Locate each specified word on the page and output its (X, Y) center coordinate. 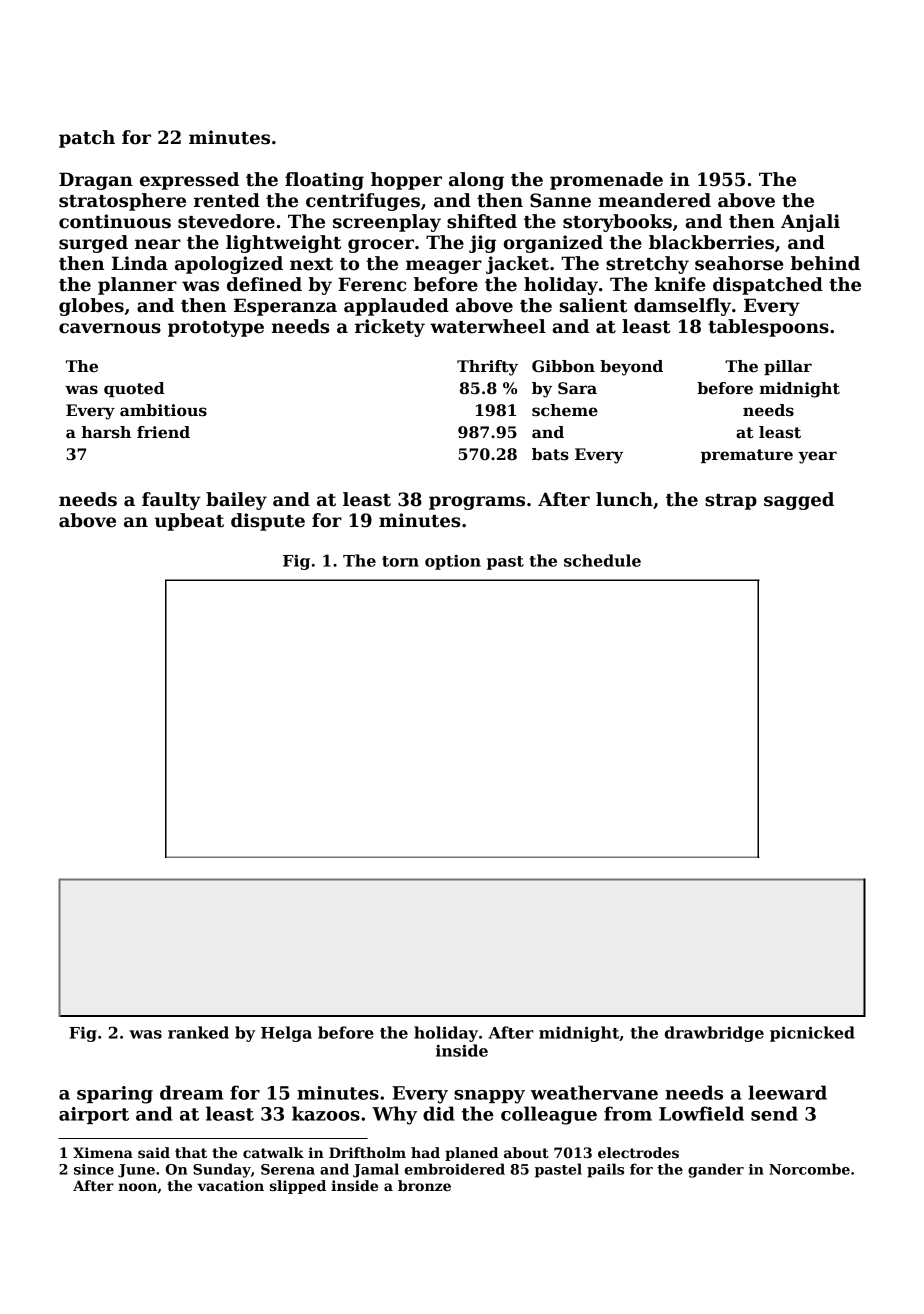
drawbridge (714, 1034)
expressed (189, 181)
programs (477, 503)
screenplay (387, 223)
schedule (602, 560)
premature (747, 456)
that (191, 1152)
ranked (198, 1032)
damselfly (682, 307)
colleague (549, 1115)
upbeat (189, 522)
